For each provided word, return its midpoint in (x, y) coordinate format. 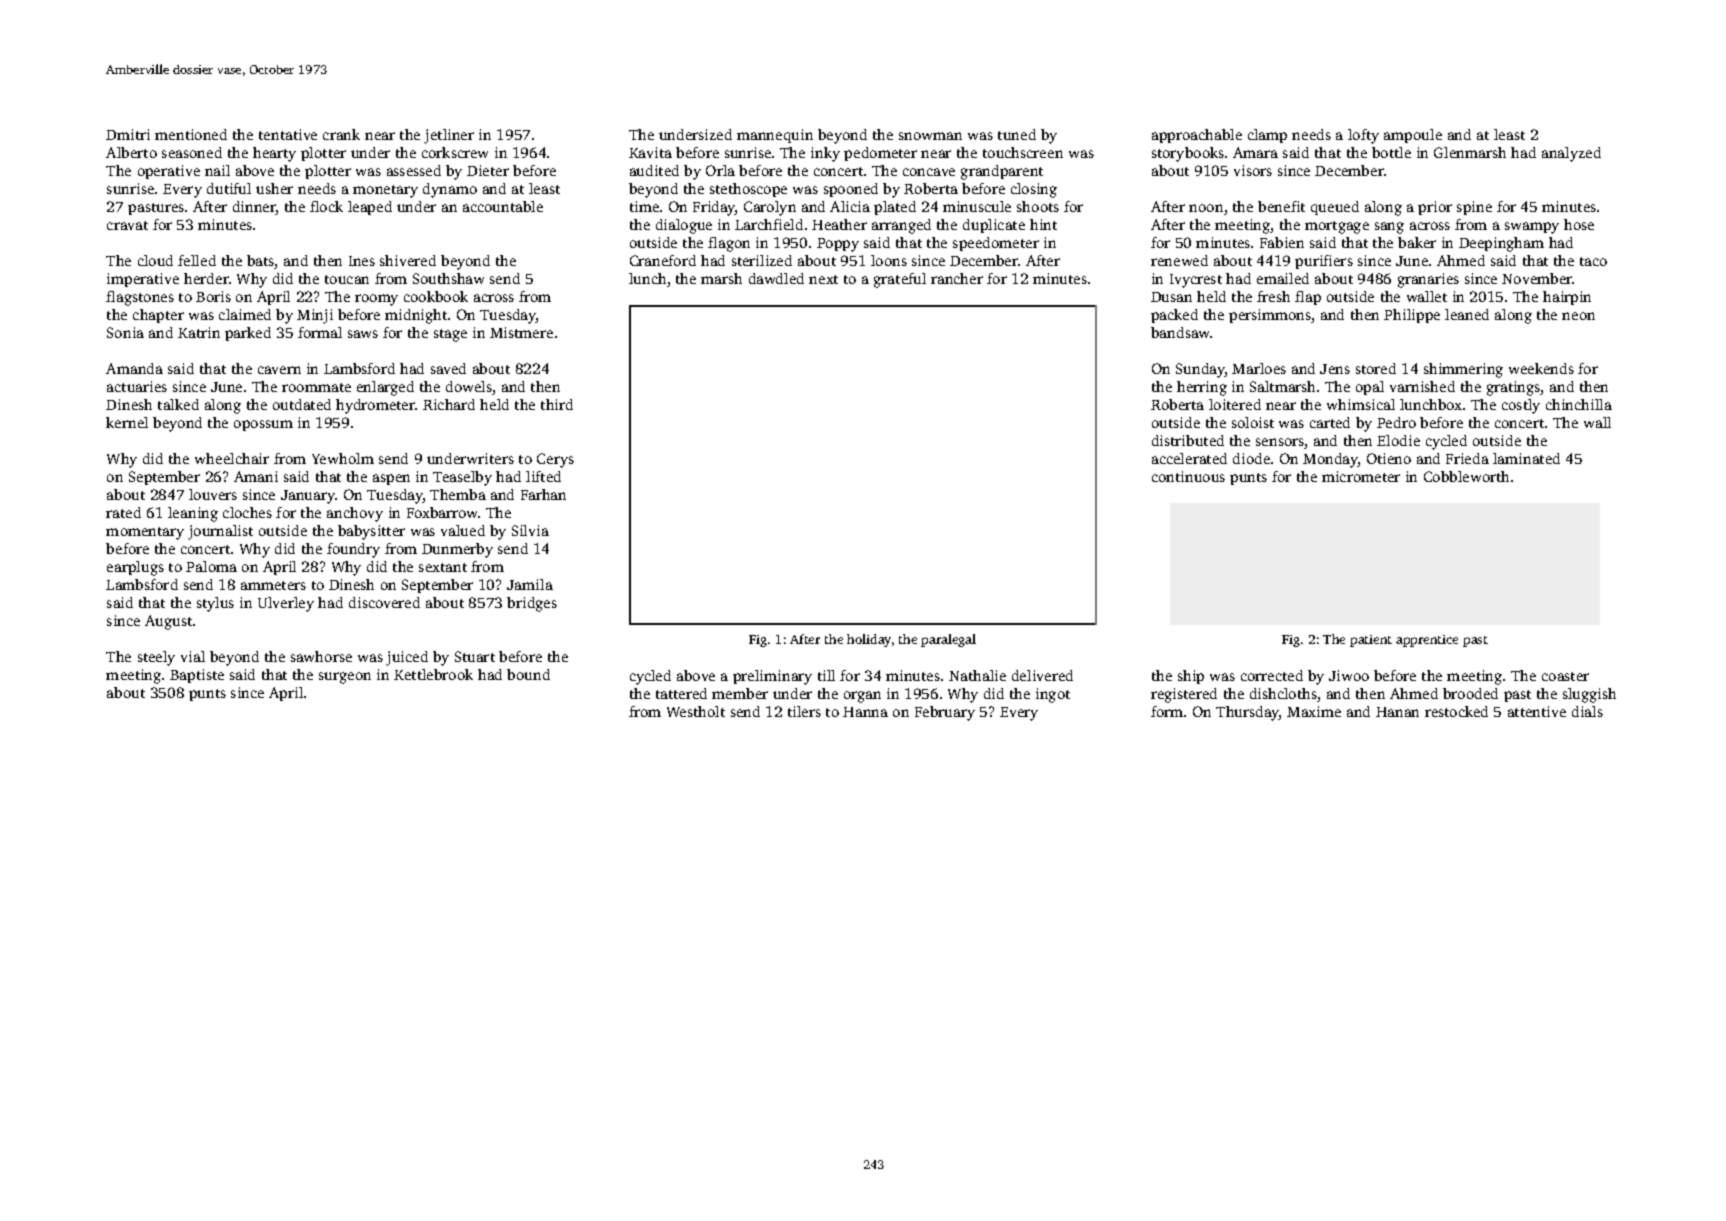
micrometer (1361, 476)
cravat (127, 225)
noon (1206, 208)
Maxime (1314, 711)
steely (156, 658)
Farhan (543, 494)
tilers (804, 711)
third (557, 404)
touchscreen (1023, 152)
